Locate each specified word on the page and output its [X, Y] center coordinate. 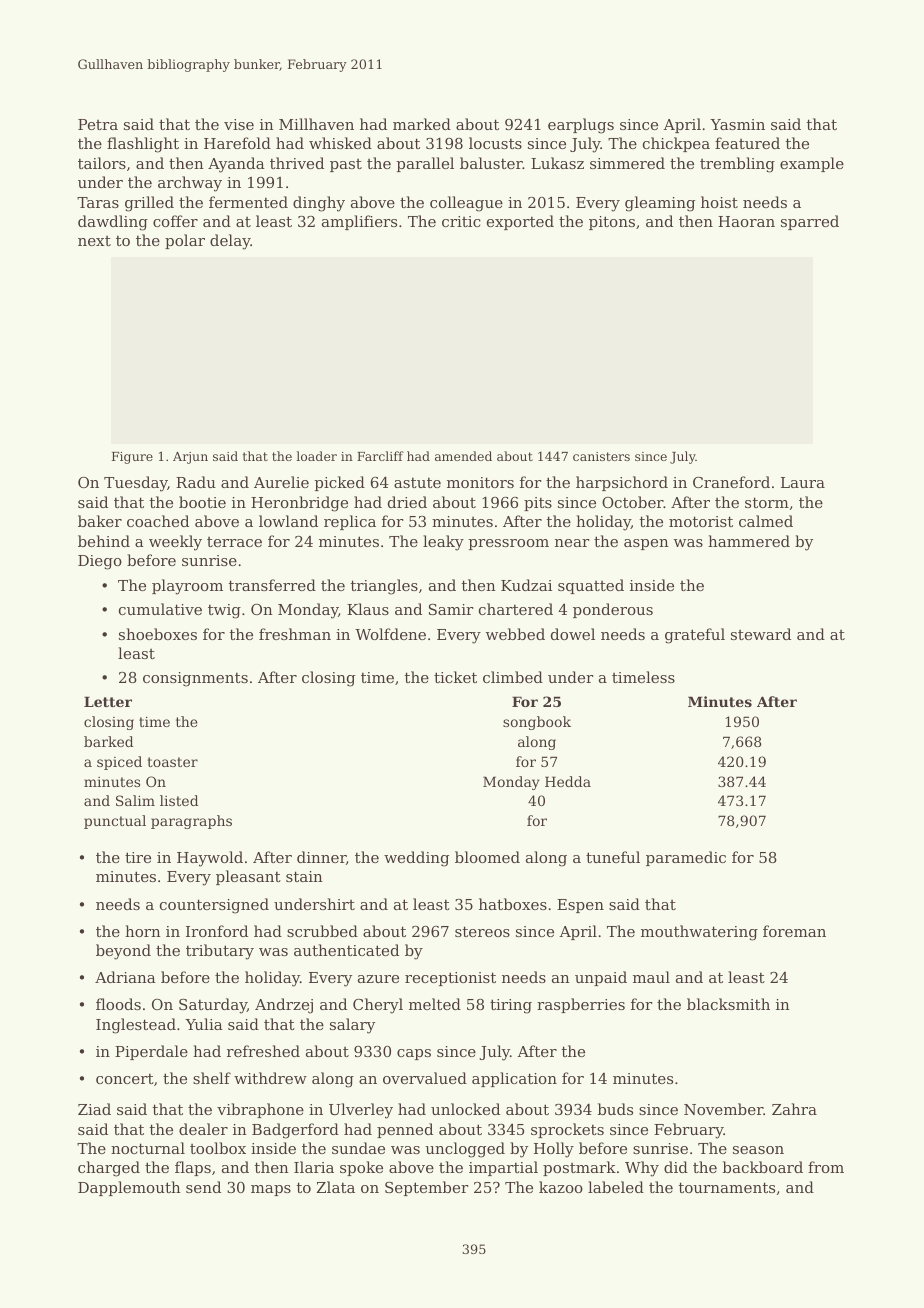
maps [271, 1190]
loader [316, 456]
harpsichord [622, 483]
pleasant [248, 877]
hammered [749, 541]
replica [350, 522]
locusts [495, 143]
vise [239, 124]
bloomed [487, 857]
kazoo [561, 1187]
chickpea [676, 144]
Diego [100, 562]
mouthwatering [699, 933]
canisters [601, 456]
